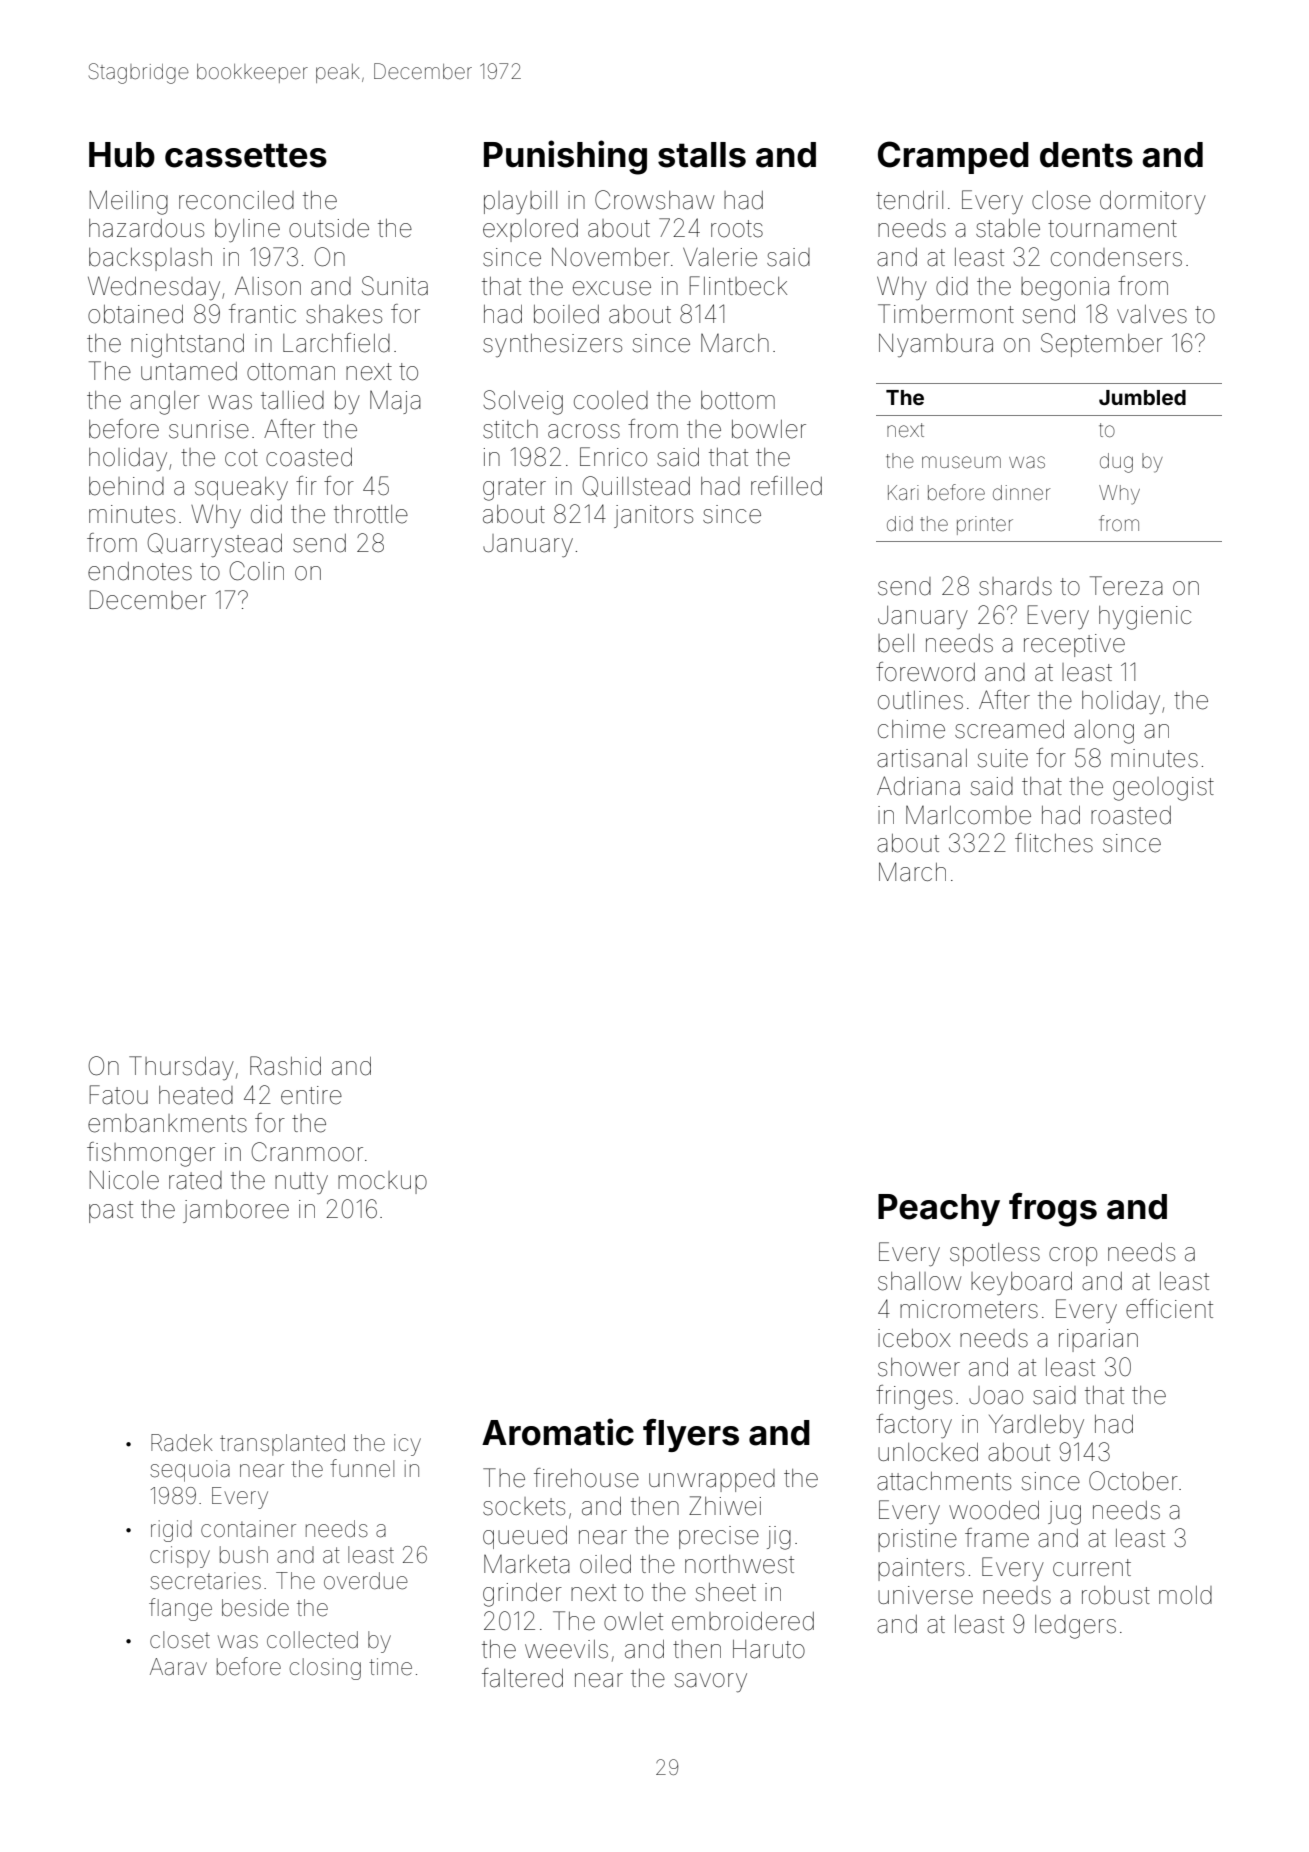 The width and height of the document is (1309, 1852). I want to click on Jumbled, so click(1142, 397).
